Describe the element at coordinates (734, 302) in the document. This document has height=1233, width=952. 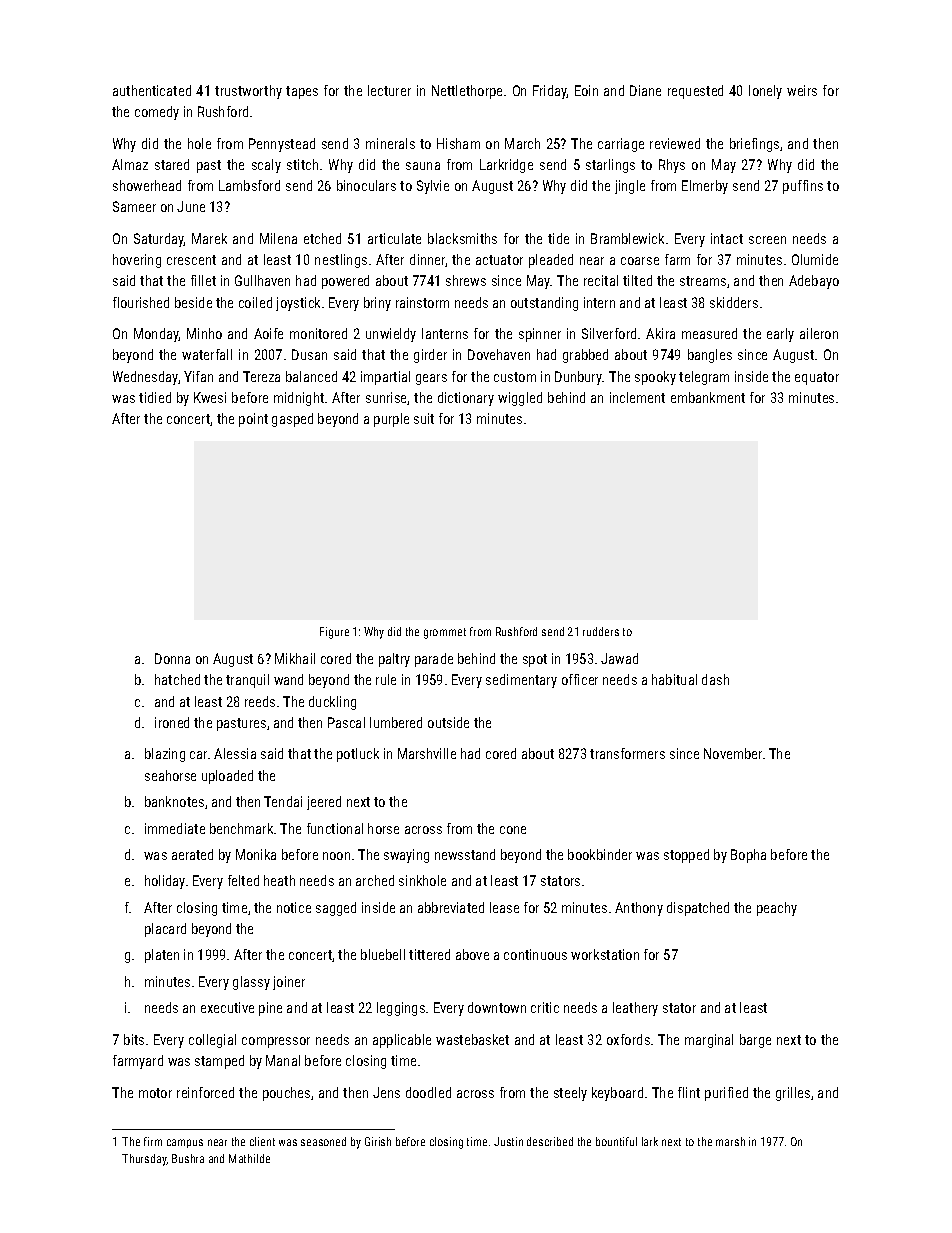
I see `skidders` at that location.
